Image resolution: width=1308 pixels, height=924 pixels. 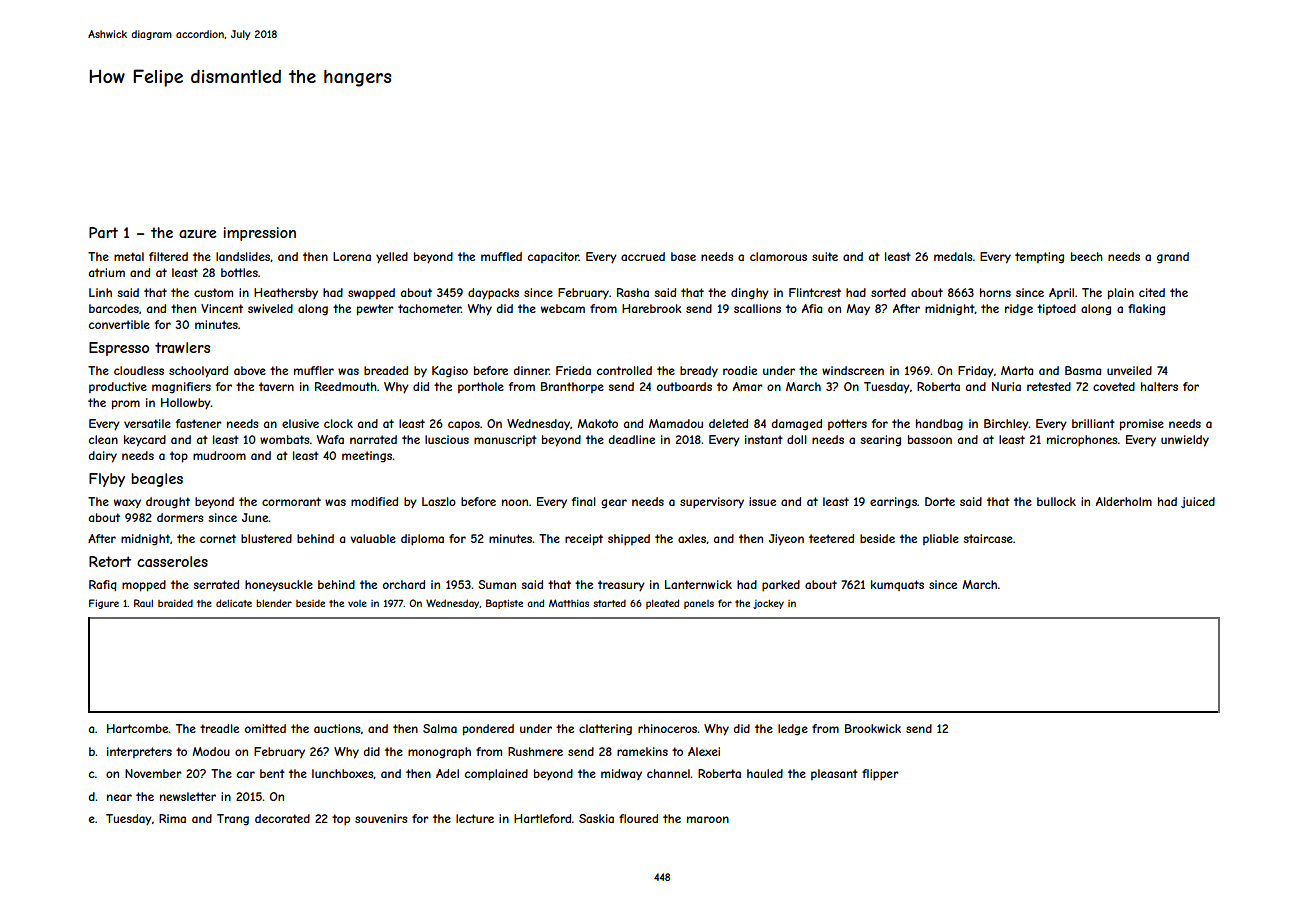 I want to click on cloudless, so click(x=139, y=370).
